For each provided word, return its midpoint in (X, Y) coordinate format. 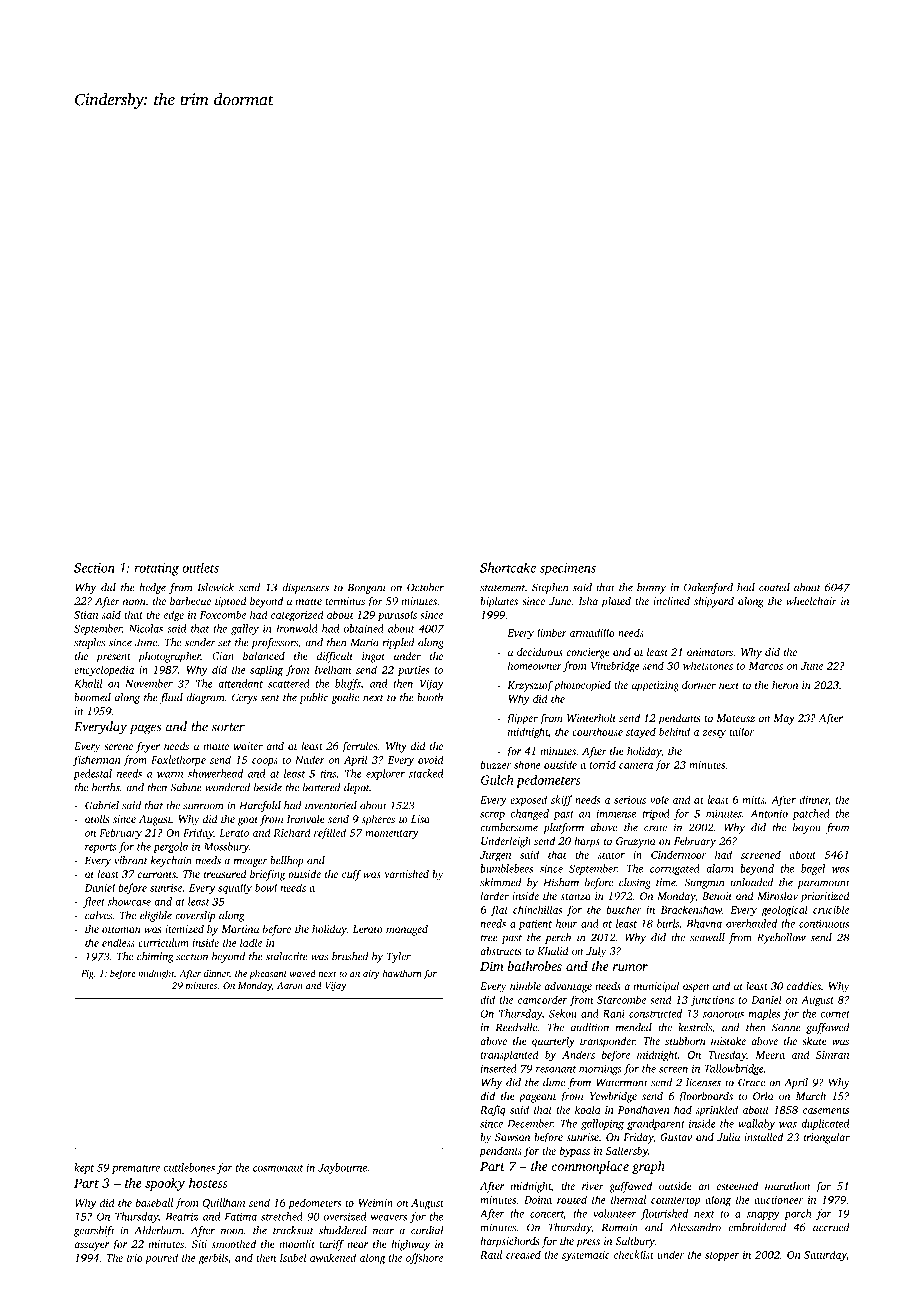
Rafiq (493, 1110)
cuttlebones (189, 1167)
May (784, 719)
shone (527, 764)
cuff (351, 875)
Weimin (375, 1203)
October (425, 587)
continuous (824, 924)
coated (774, 587)
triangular (827, 1138)
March (811, 1096)
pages (145, 729)
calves (99, 915)
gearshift (94, 1231)
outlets (200, 567)
